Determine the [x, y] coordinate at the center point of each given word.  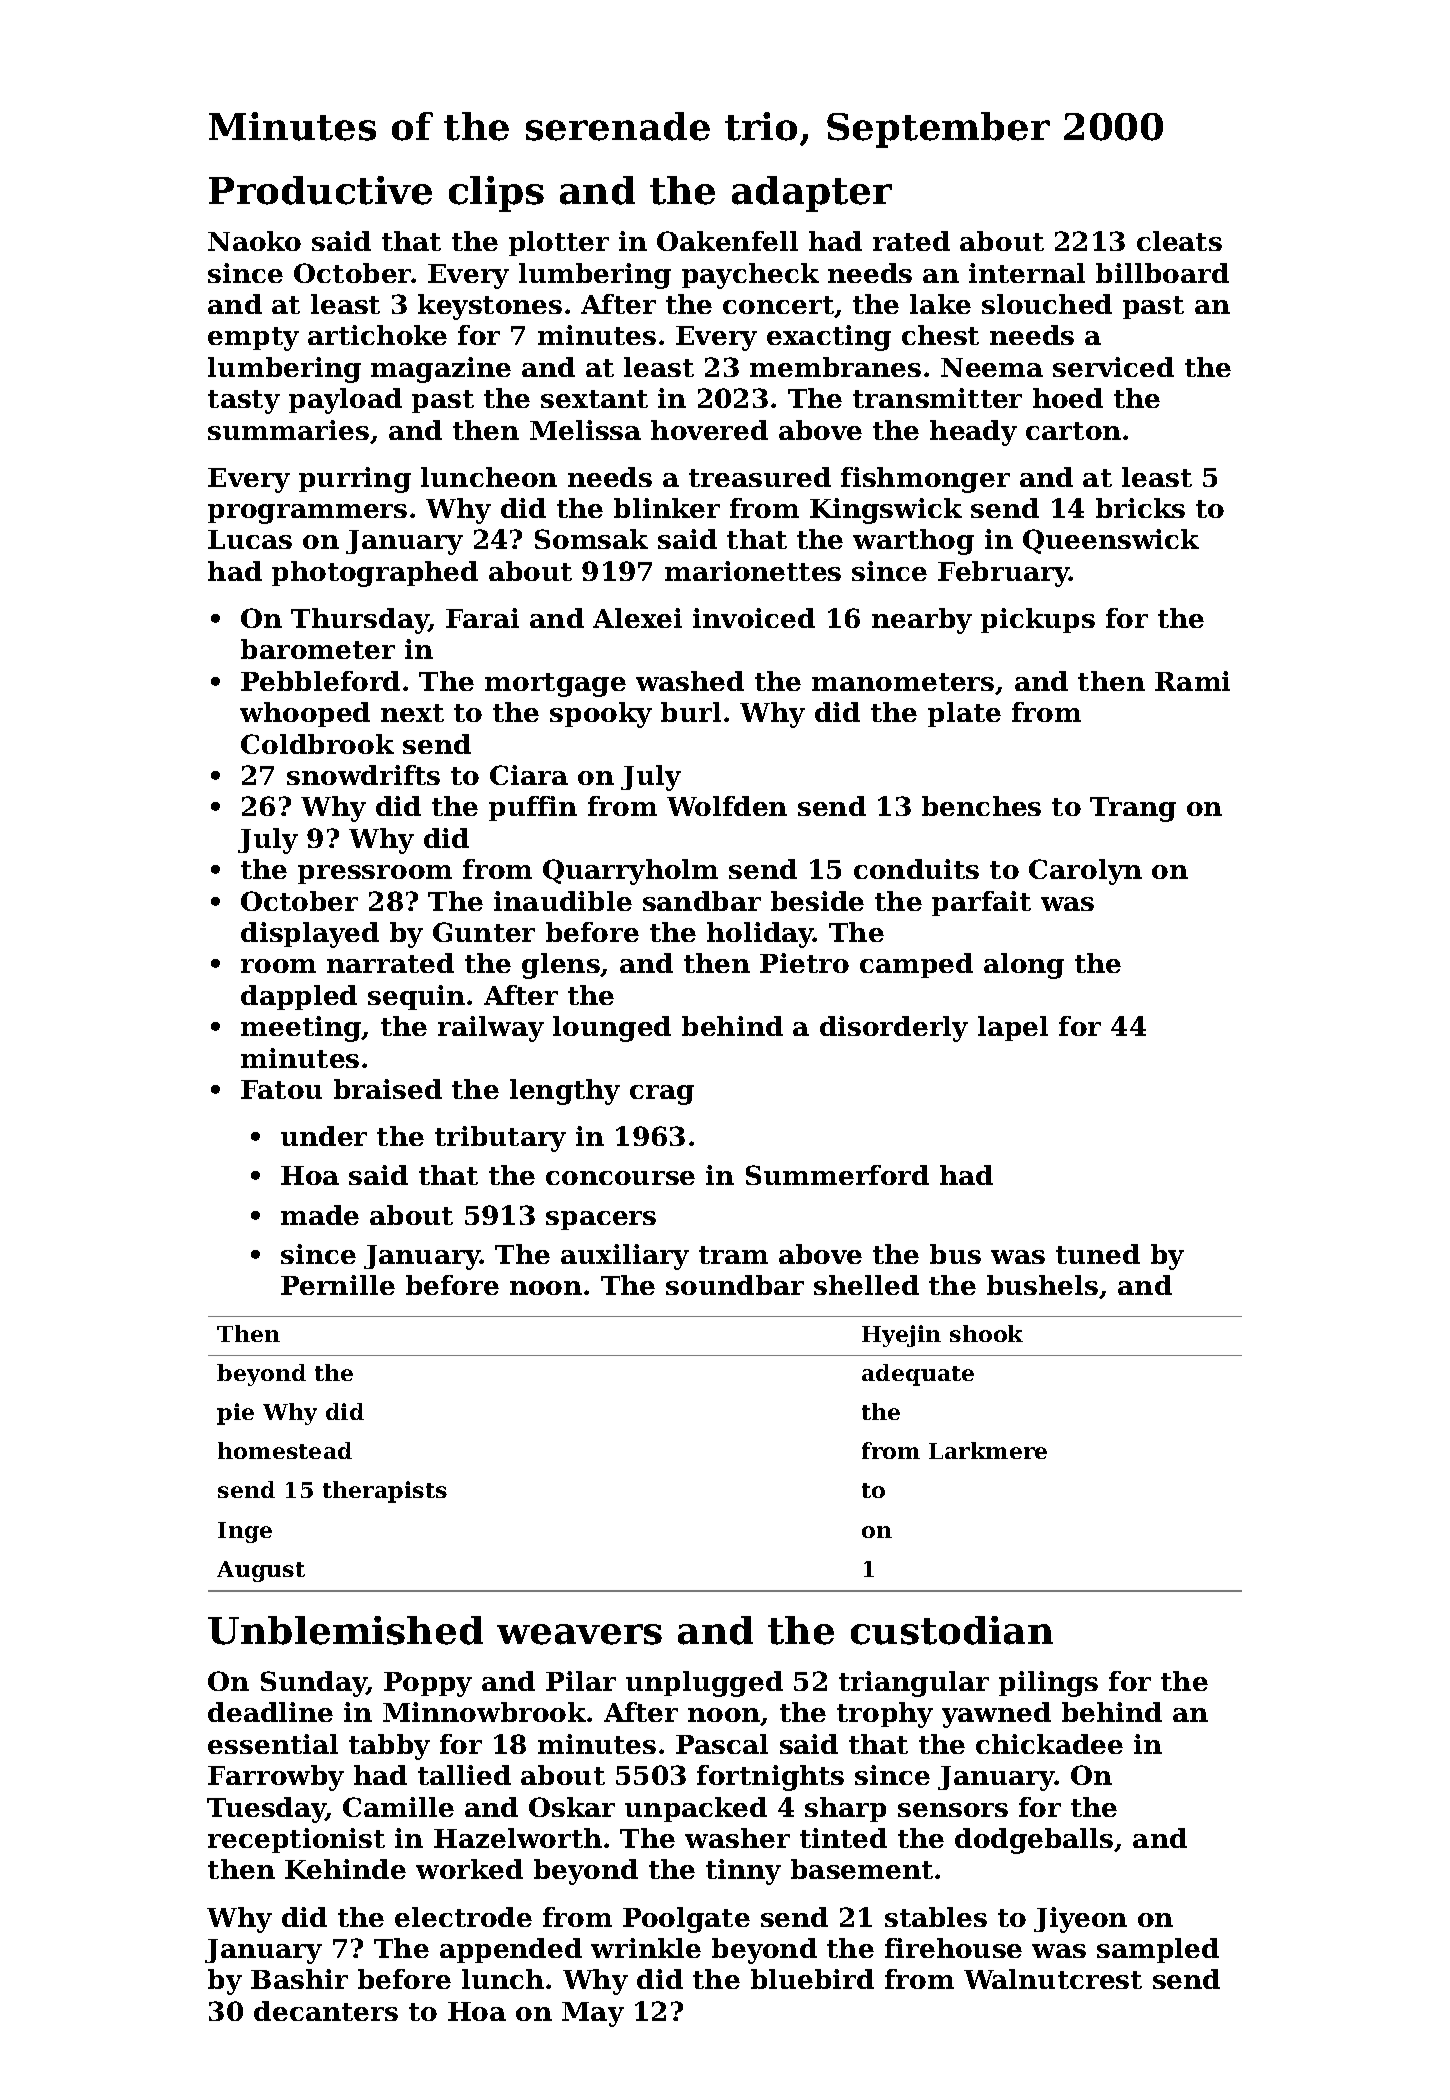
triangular [914, 1684]
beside [817, 901]
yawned [996, 1715]
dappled [299, 997]
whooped [305, 714]
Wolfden [727, 806]
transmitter [937, 398]
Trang [1133, 809]
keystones [490, 307]
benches [981, 806]
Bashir [299, 1979]
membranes [835, 367]
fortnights [770, 1778]
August [261, 1571]
